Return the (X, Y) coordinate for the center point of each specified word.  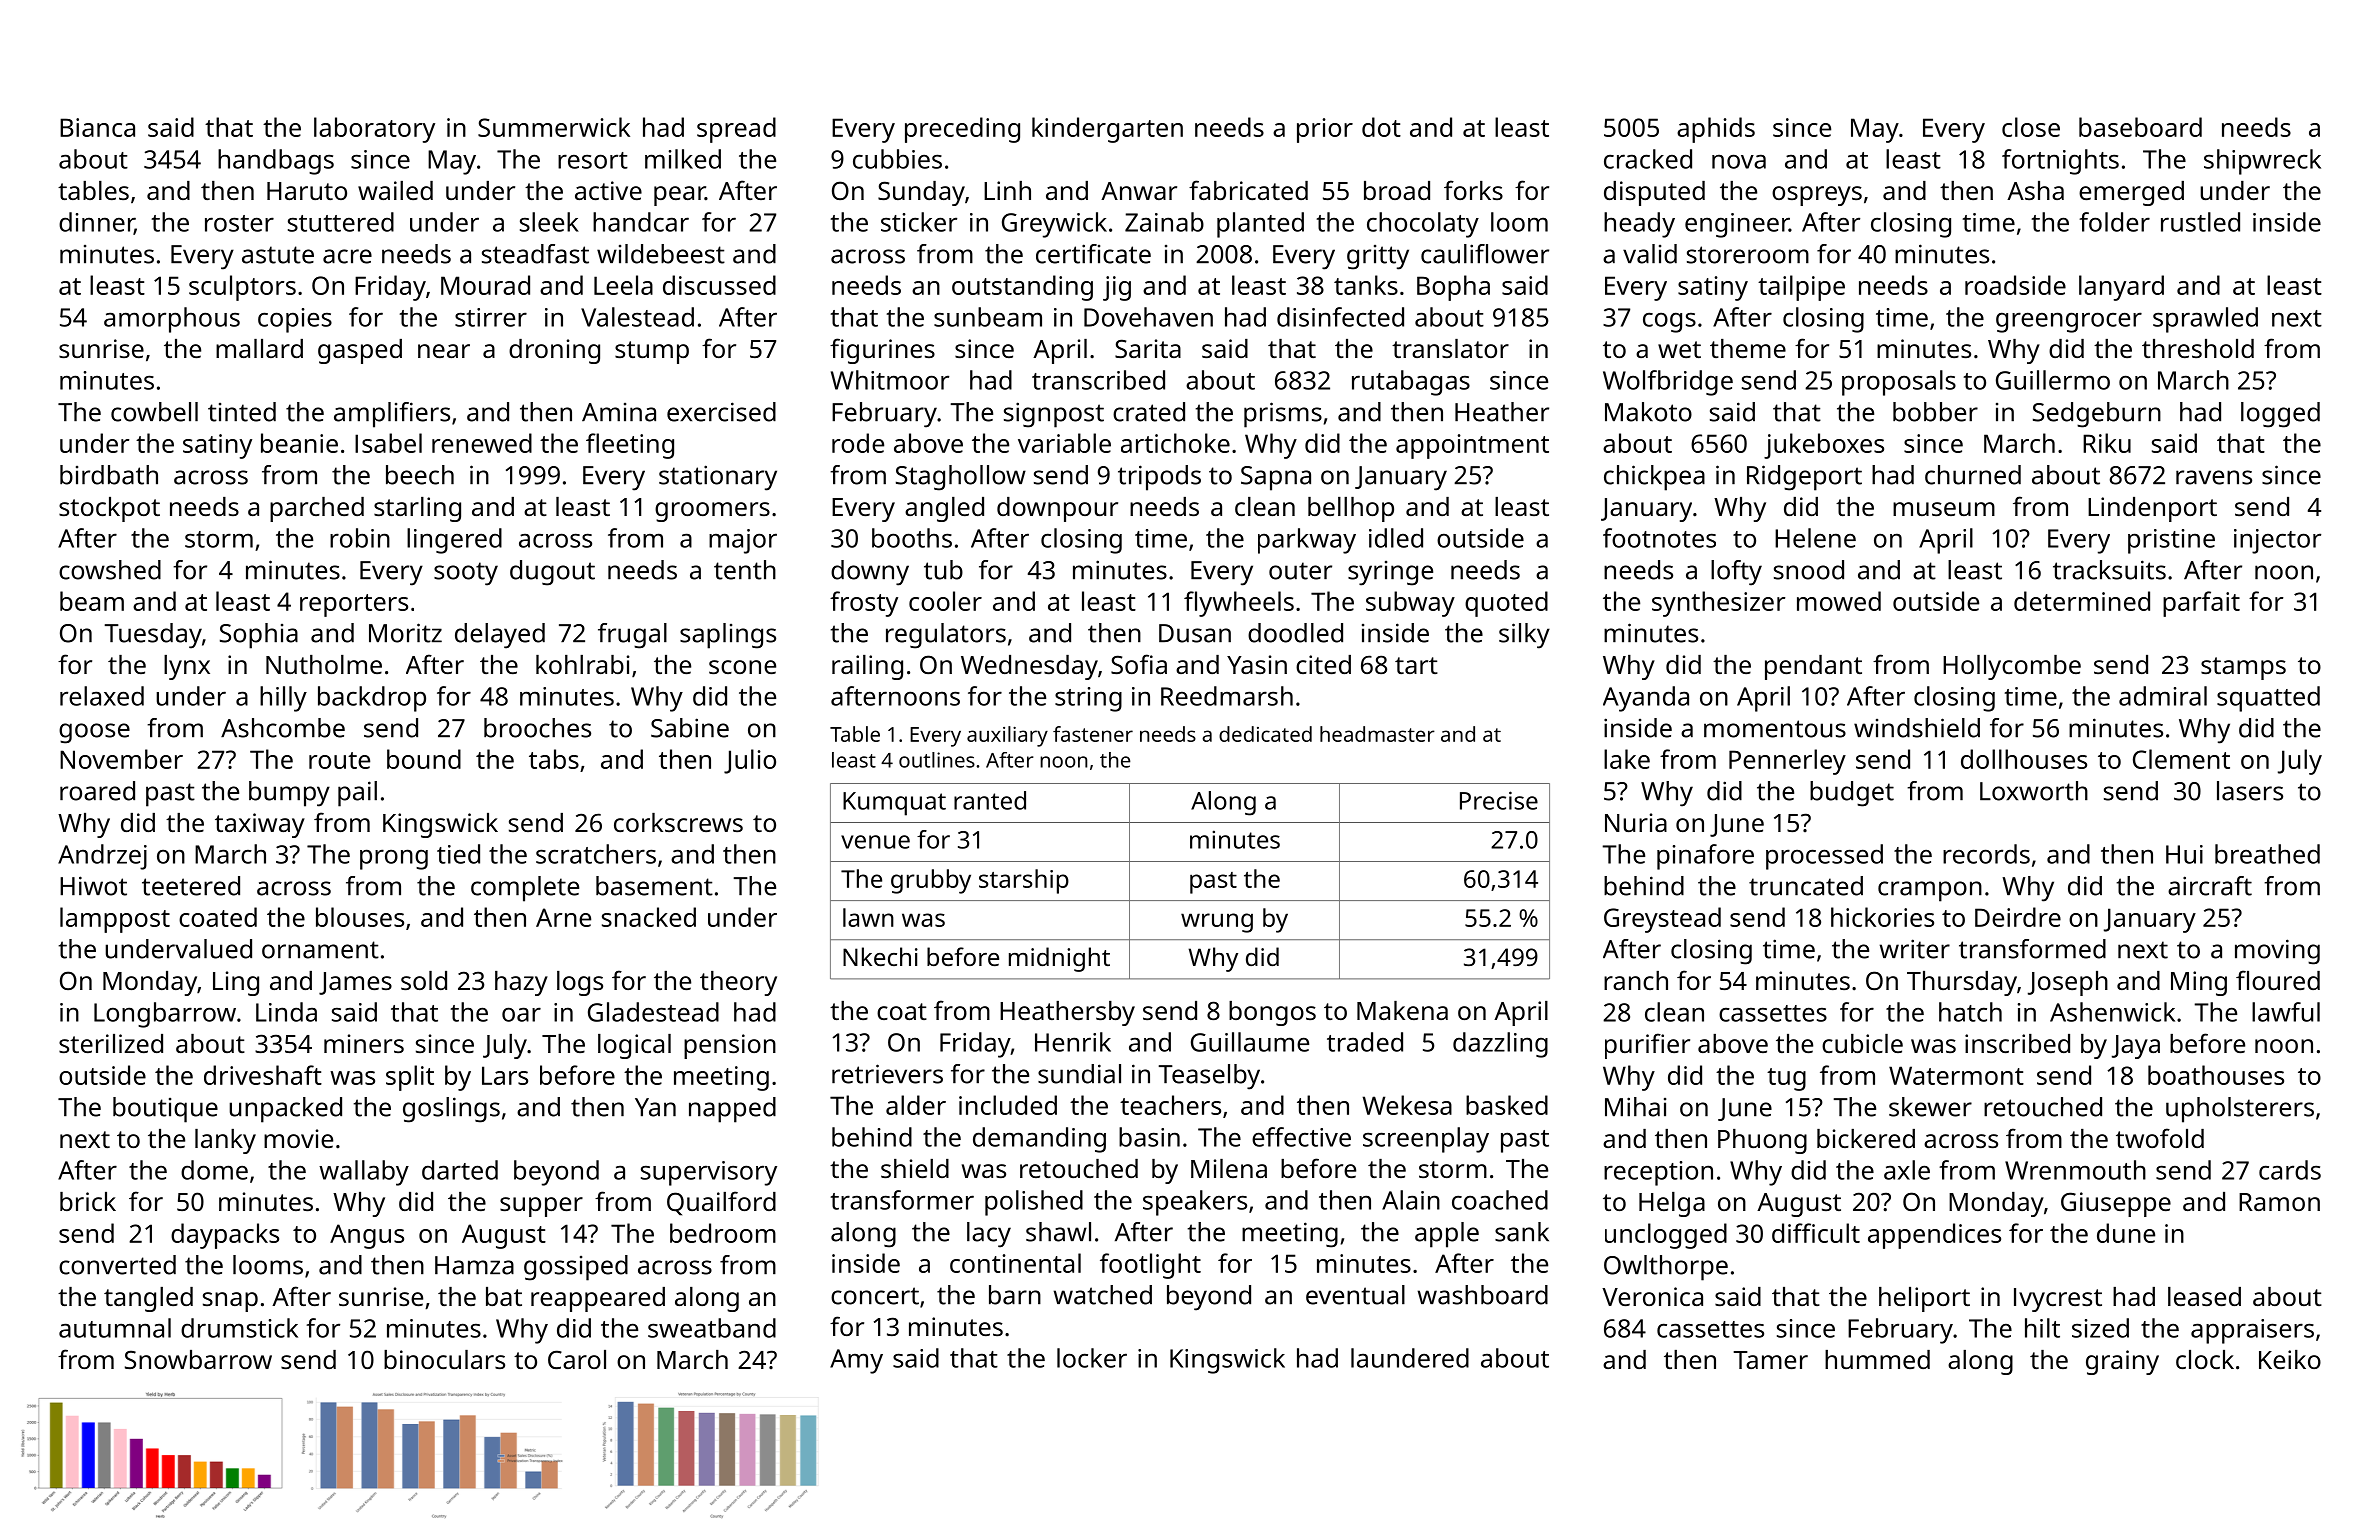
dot (1381, 127)
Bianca (97, 127)
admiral (2163, 696)
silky (1524, 636)
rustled (2200, 222)
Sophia (259, 636)
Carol (577, 1359)
